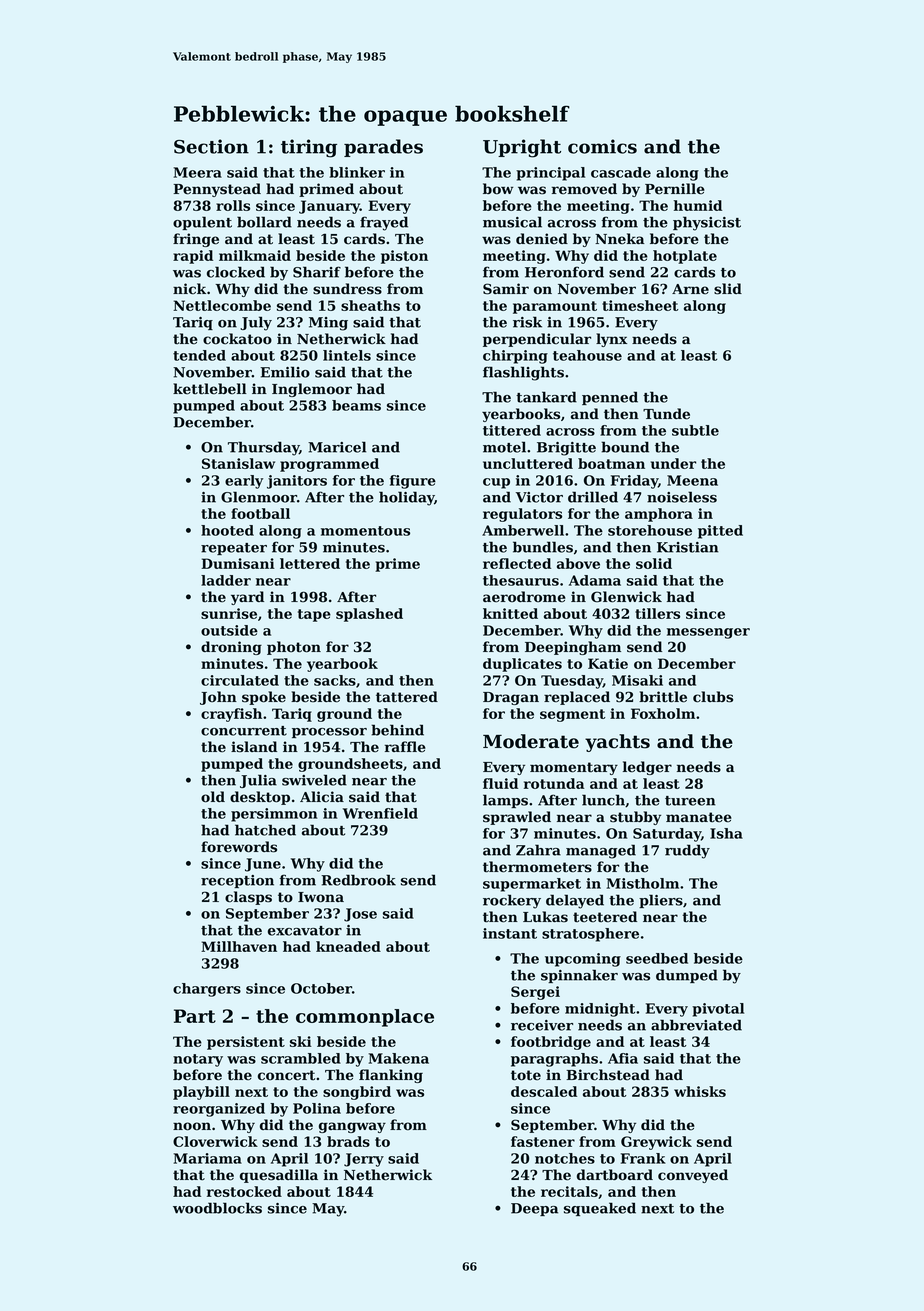 The height and width of the image is (1311, 924). I want to click on piston, so click(404, 257).
